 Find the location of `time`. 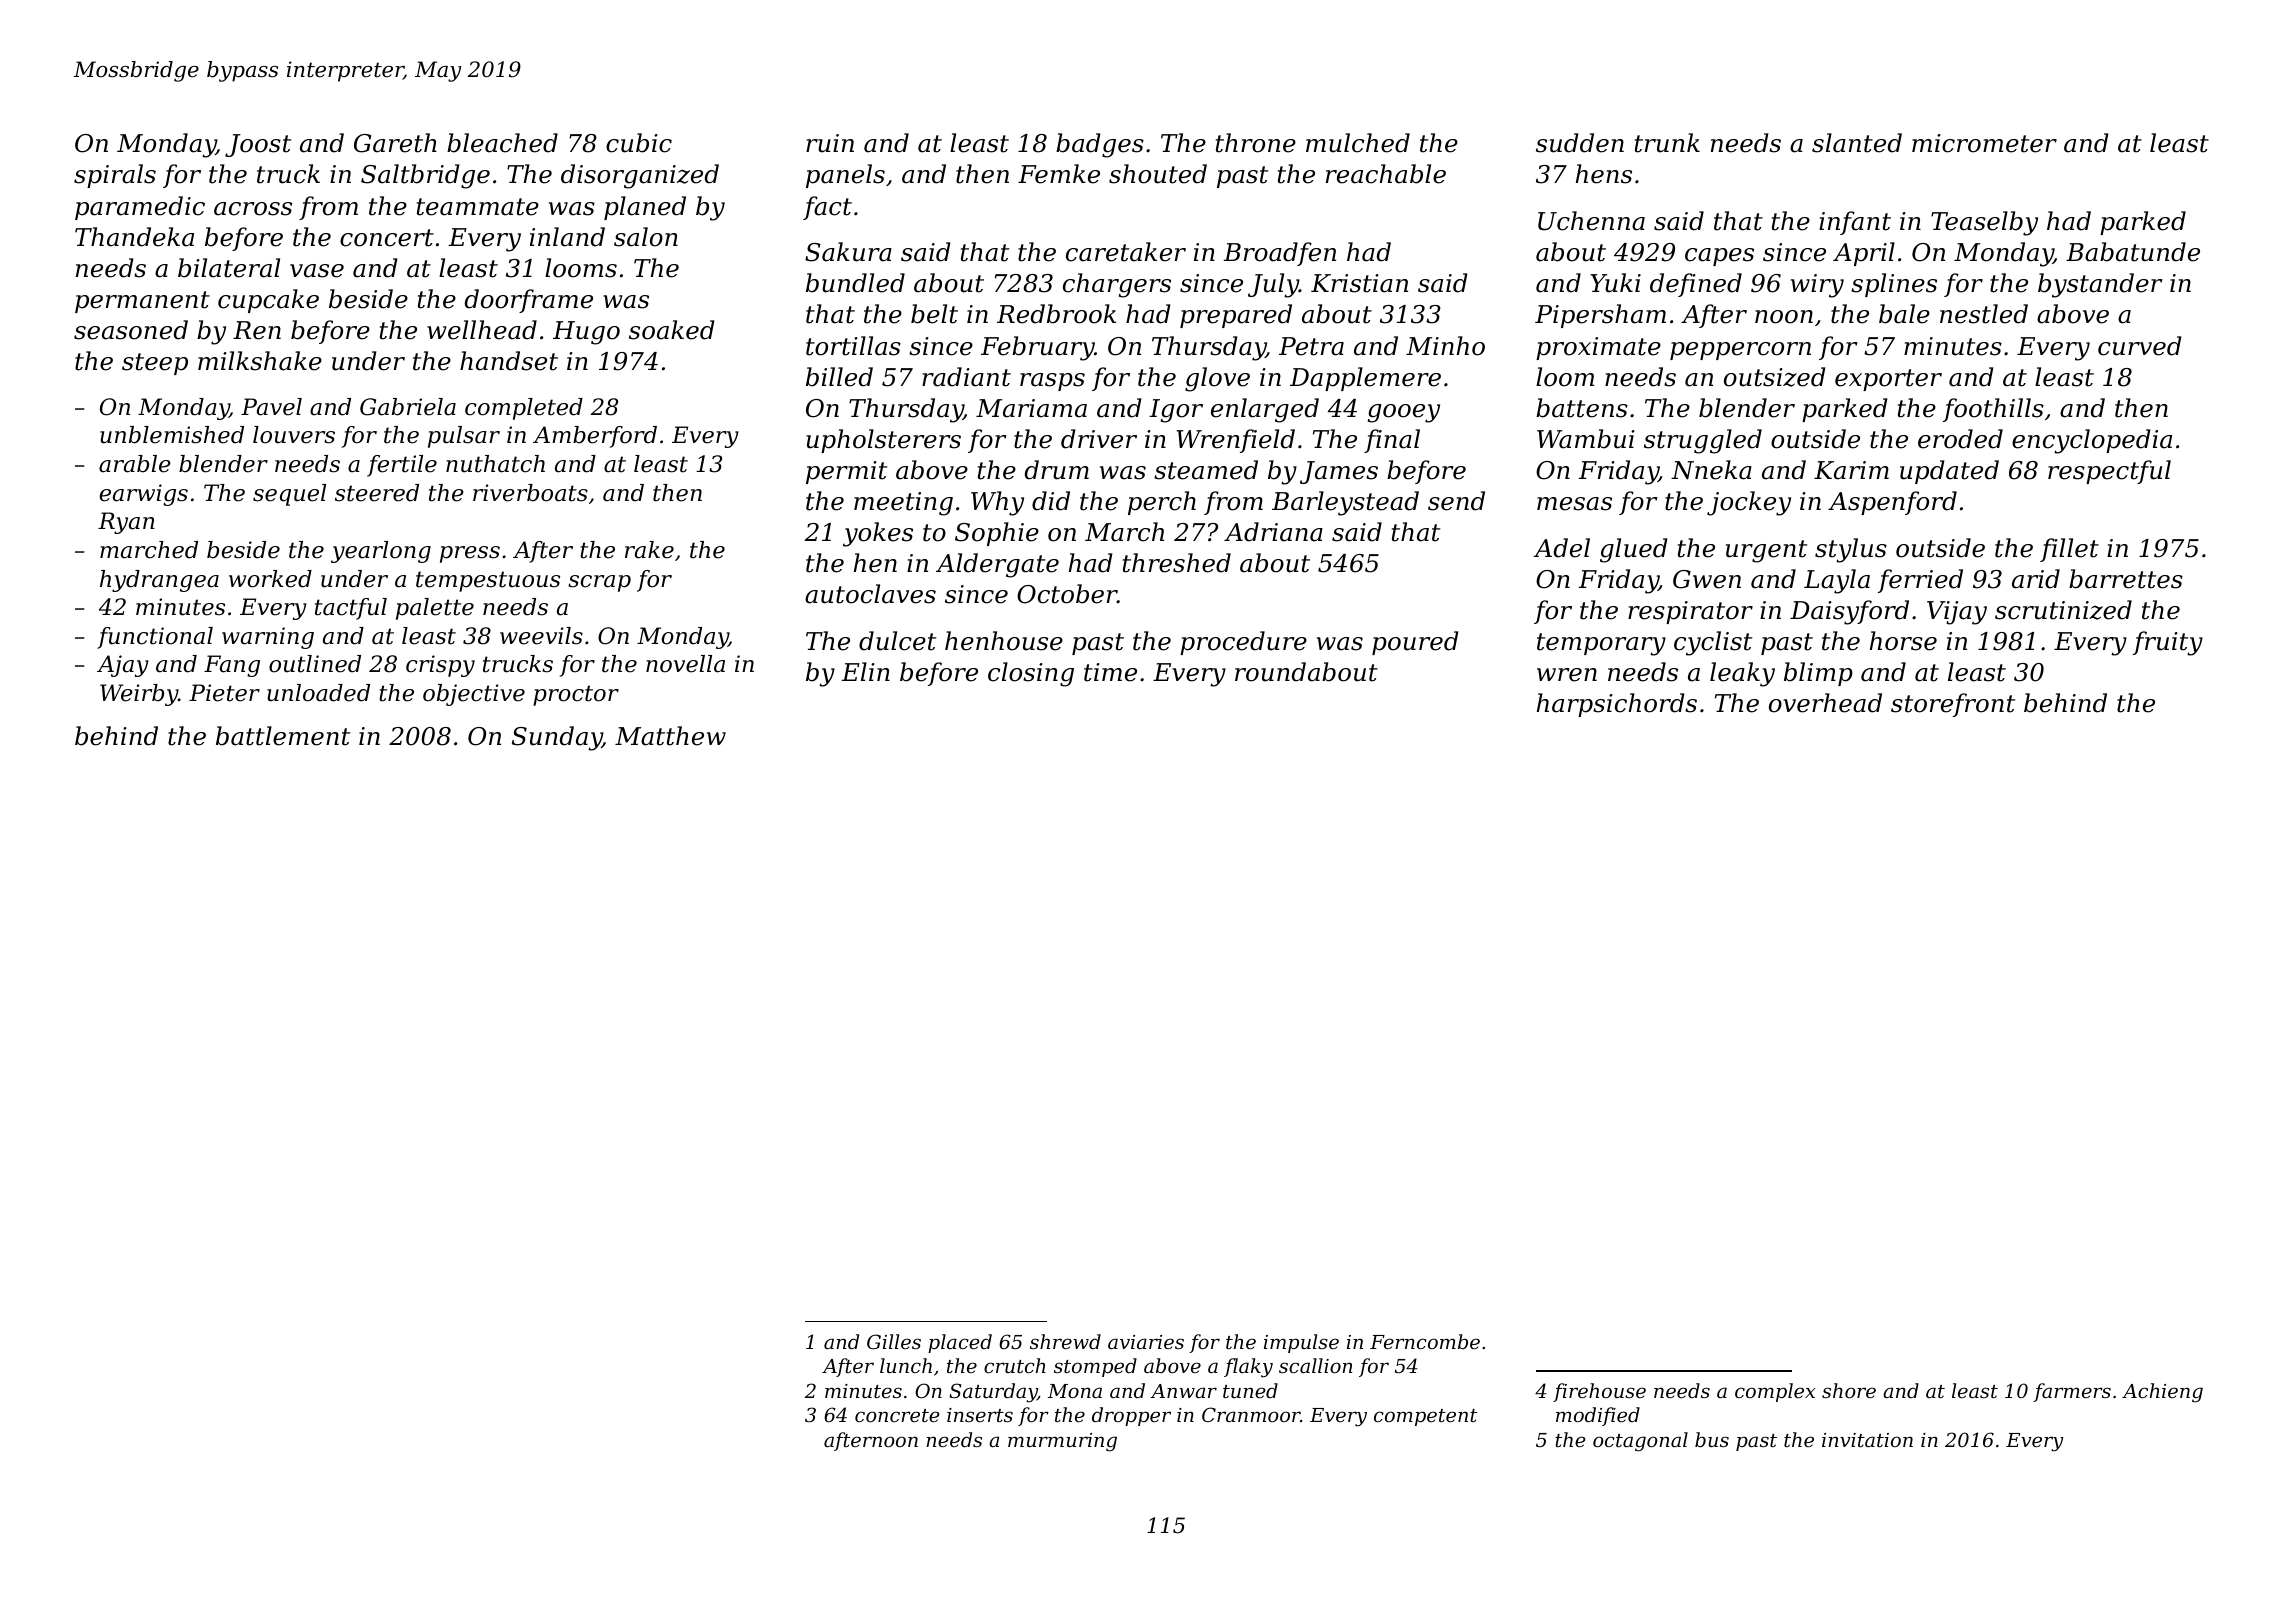

time is located at coordinates (1110, 672).
